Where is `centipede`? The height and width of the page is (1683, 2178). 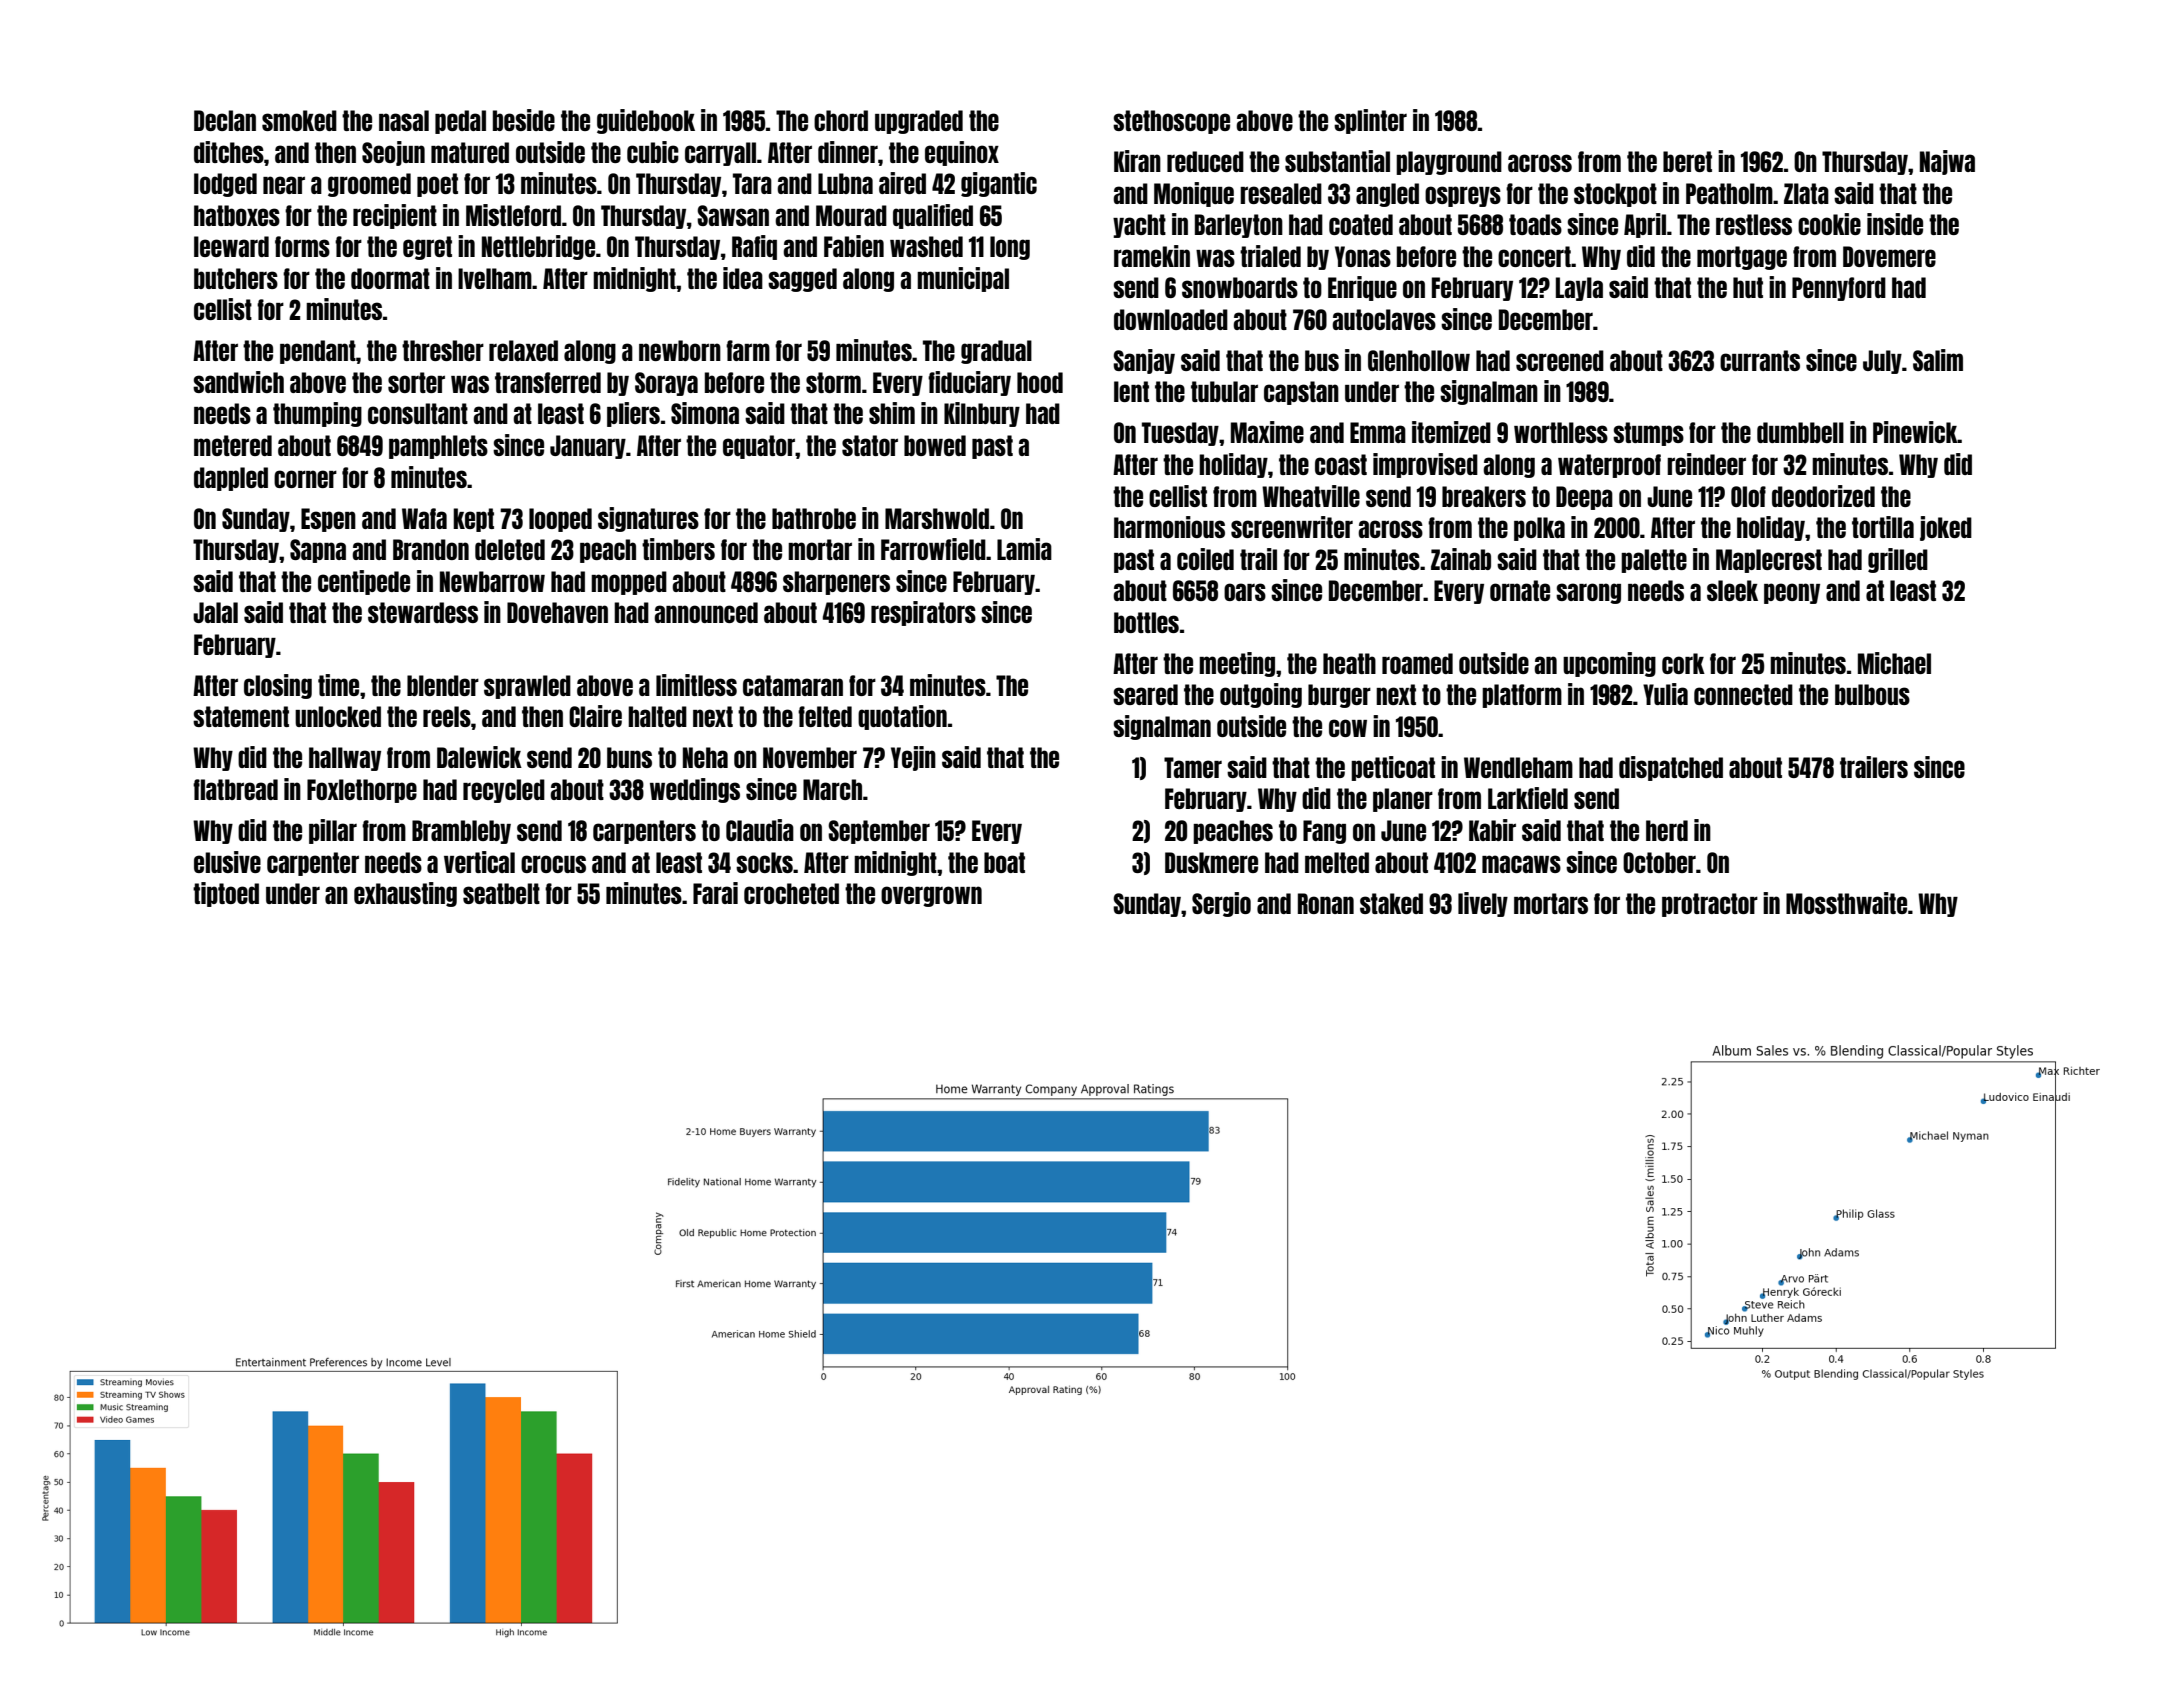
centipede is located at coordinates (364, 582).
